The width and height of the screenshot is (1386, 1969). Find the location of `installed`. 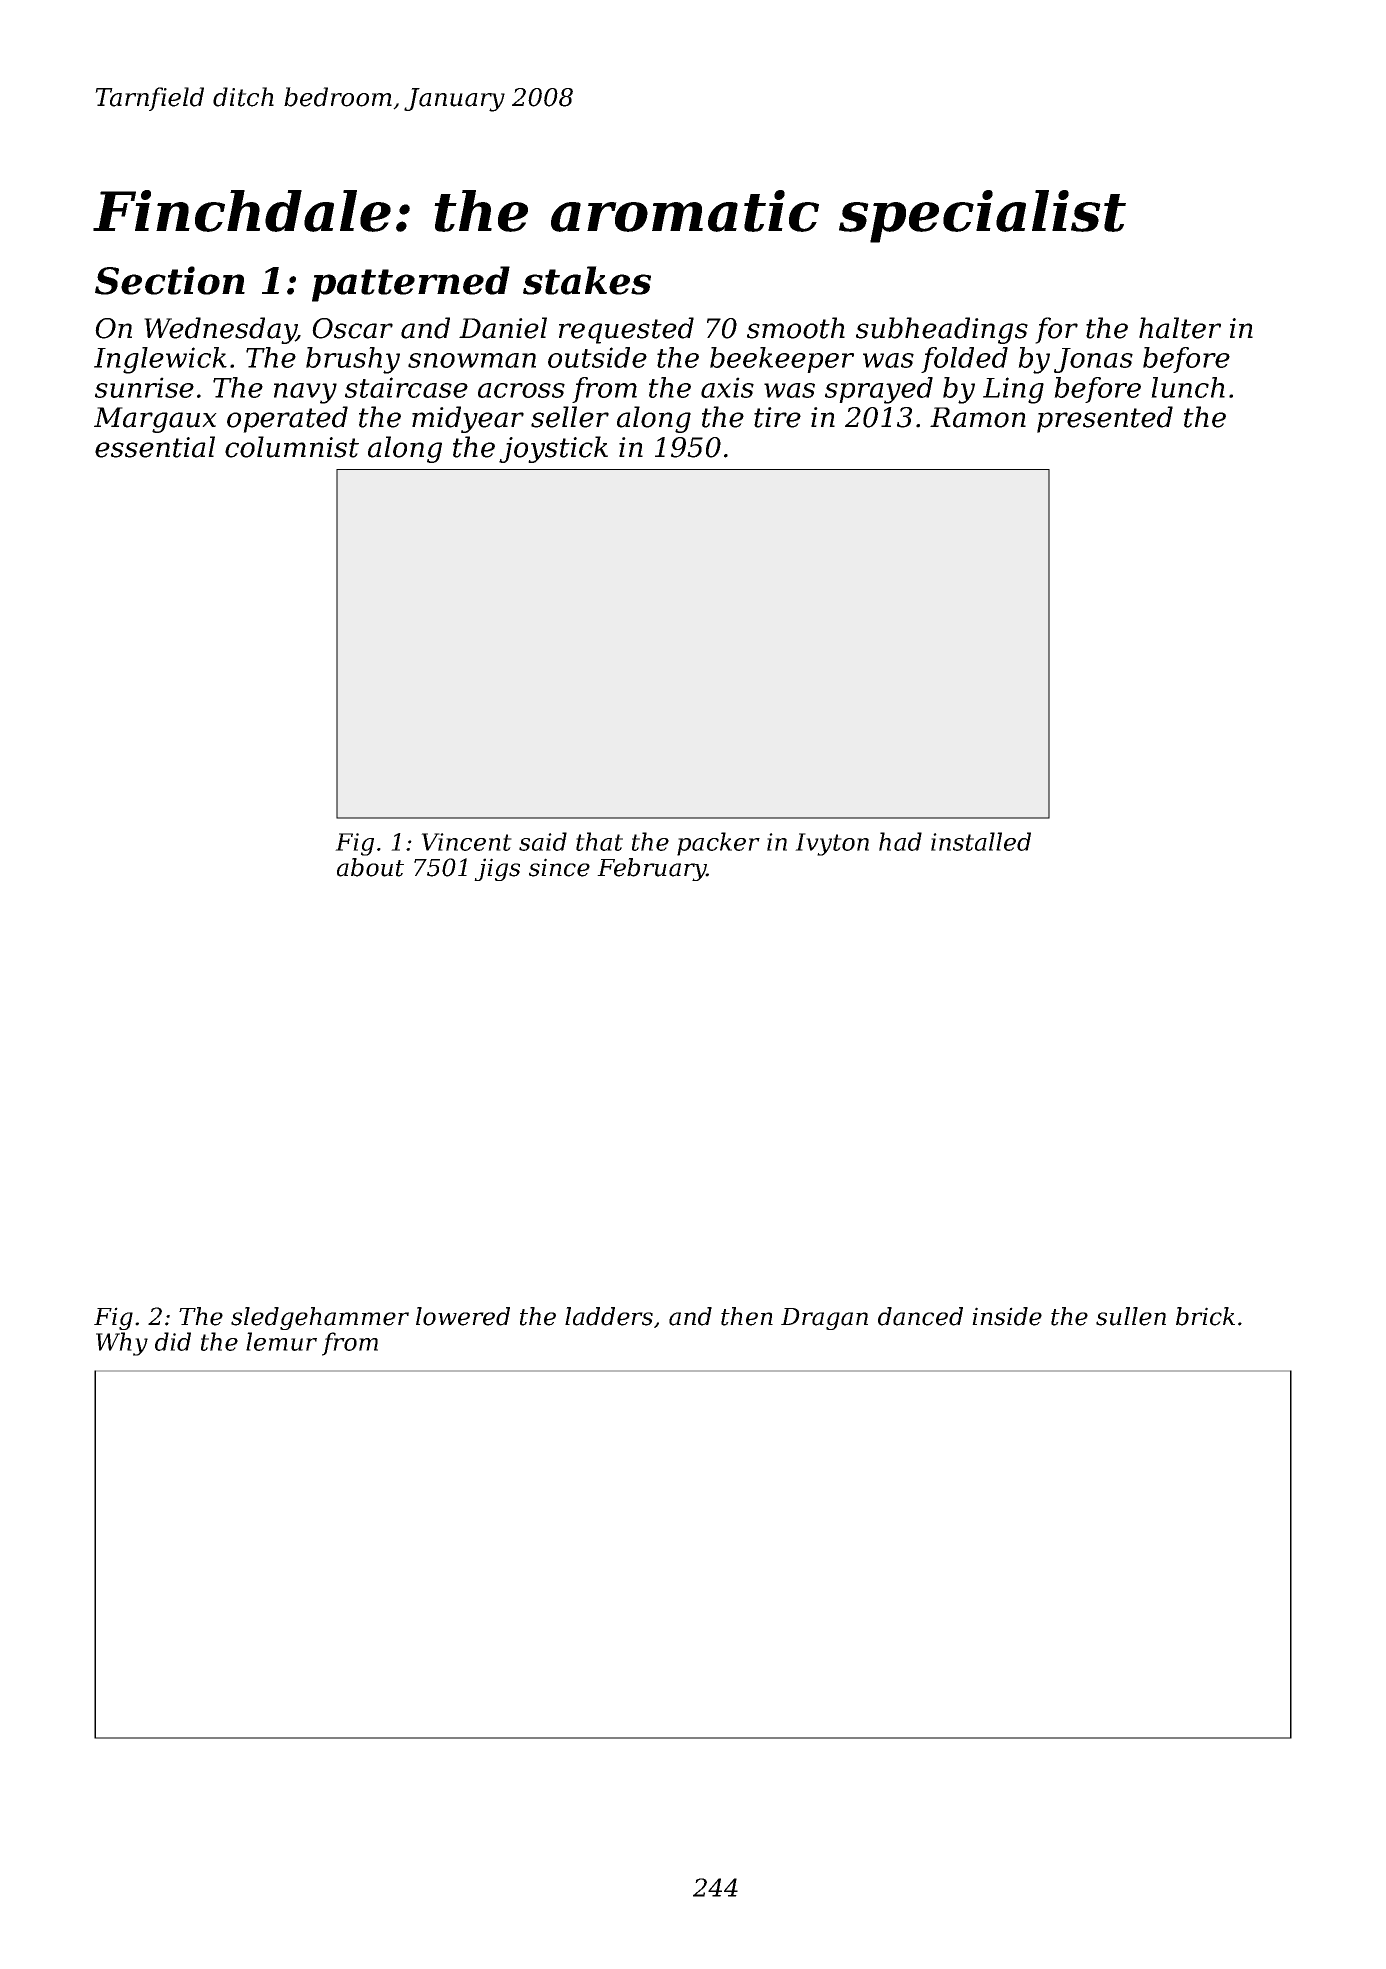

installed is located at coordinates (981, 841).
